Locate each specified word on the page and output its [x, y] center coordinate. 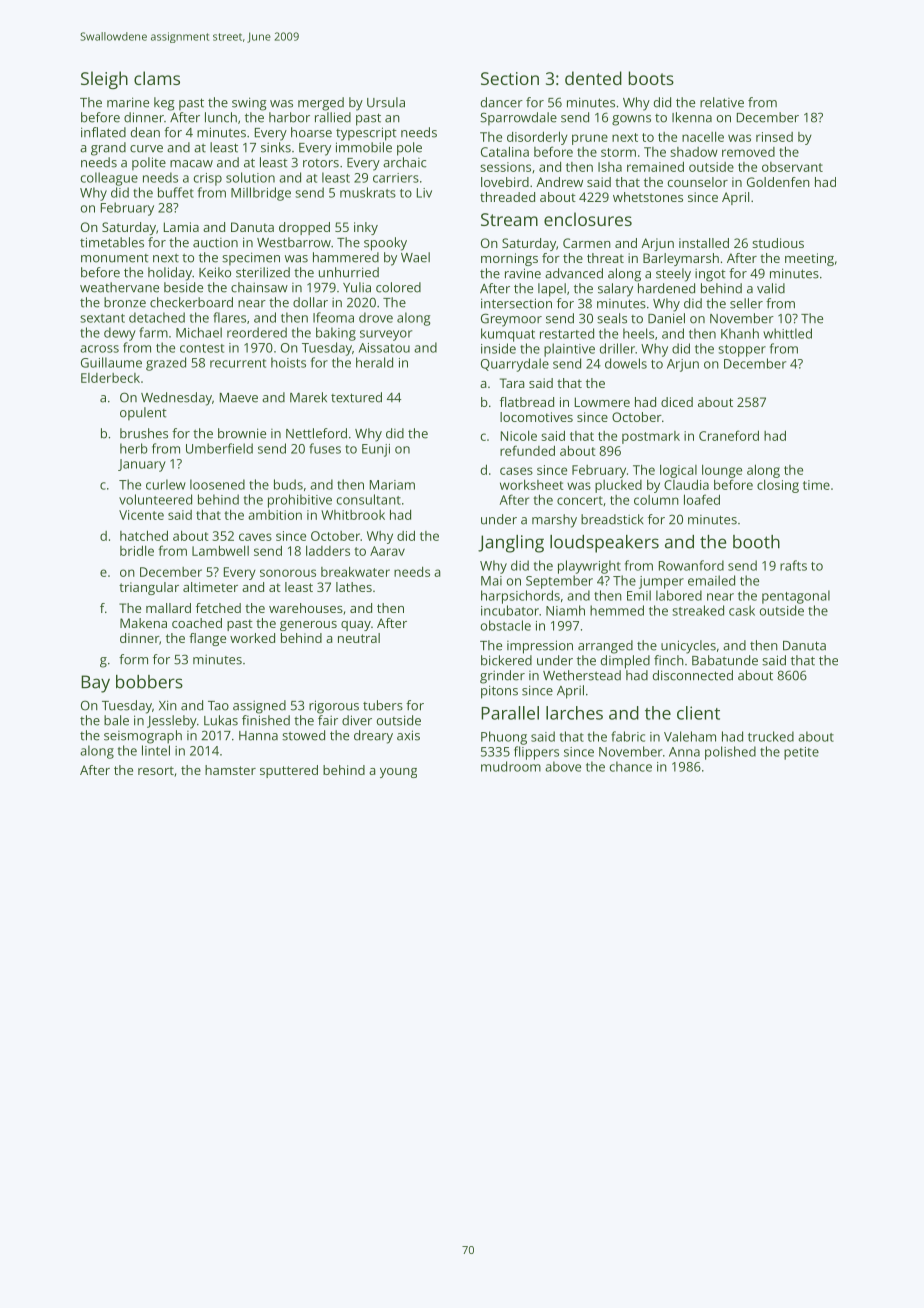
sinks [276, 147]
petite [801, 753]
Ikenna [692, 117]
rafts [793, 565]
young [398, 773]
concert [580, 500]
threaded [507, 197]
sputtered [289, 771]
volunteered [155, 499]
